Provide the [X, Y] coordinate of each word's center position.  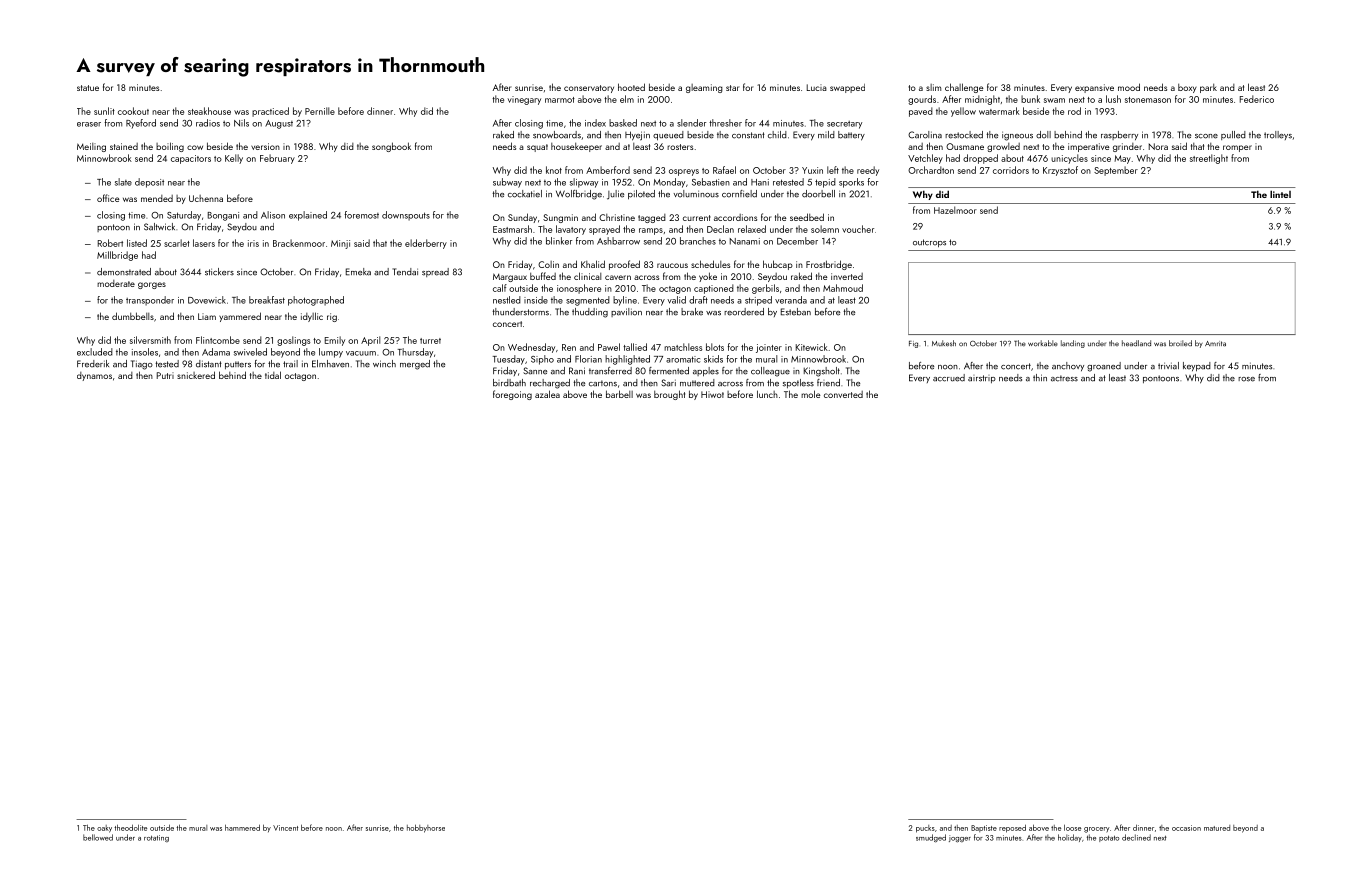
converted [843, 394]
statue [88, 88]
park [1208, 88]
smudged [931, 838]
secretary [844, 125]
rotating [156, 838]
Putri [165, 375]
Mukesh [944, 343]
